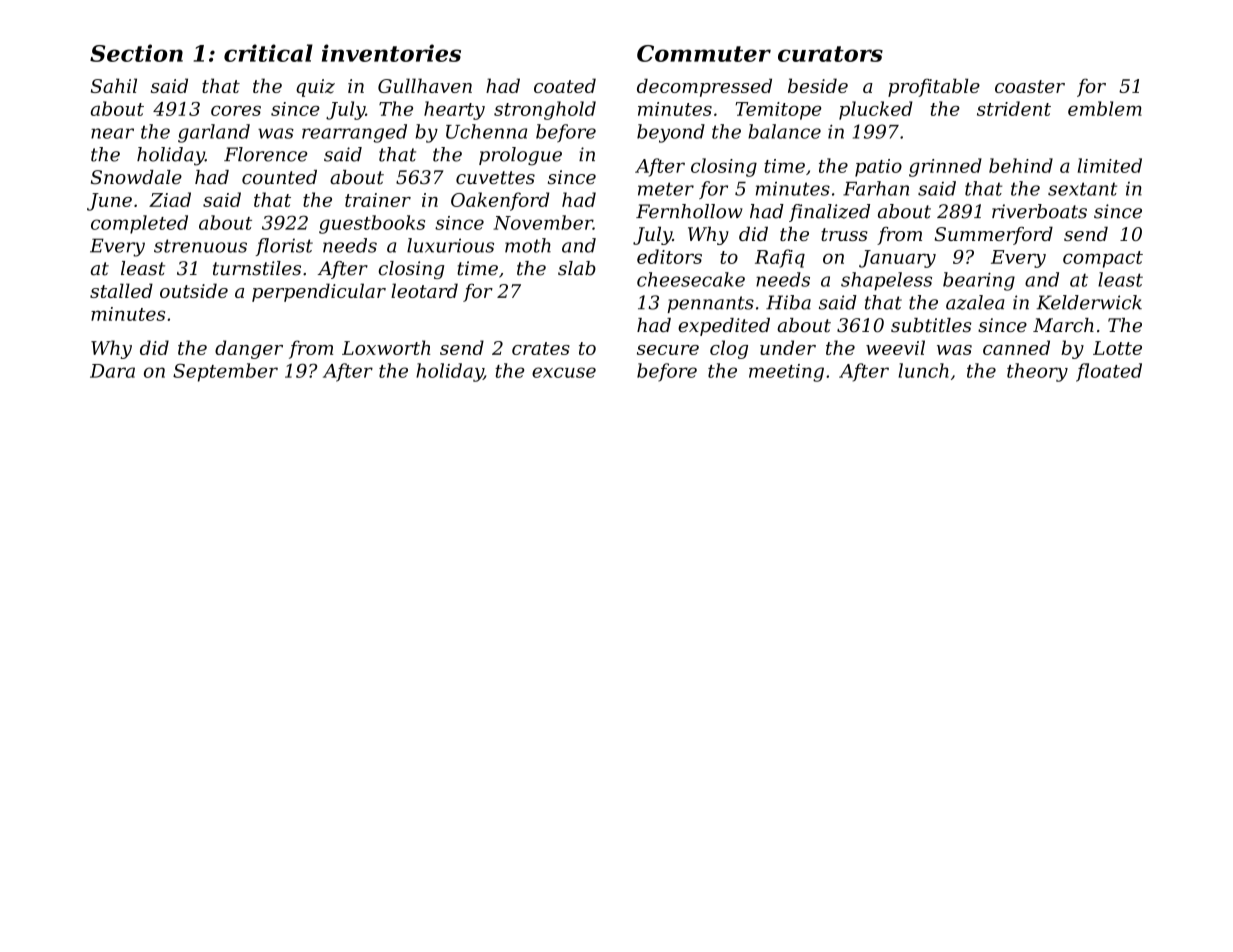 The height and width of the image is (952, 1233). Describe the element at coordinates (689, 211) in the image. I see `Fernhollow` at that location.
